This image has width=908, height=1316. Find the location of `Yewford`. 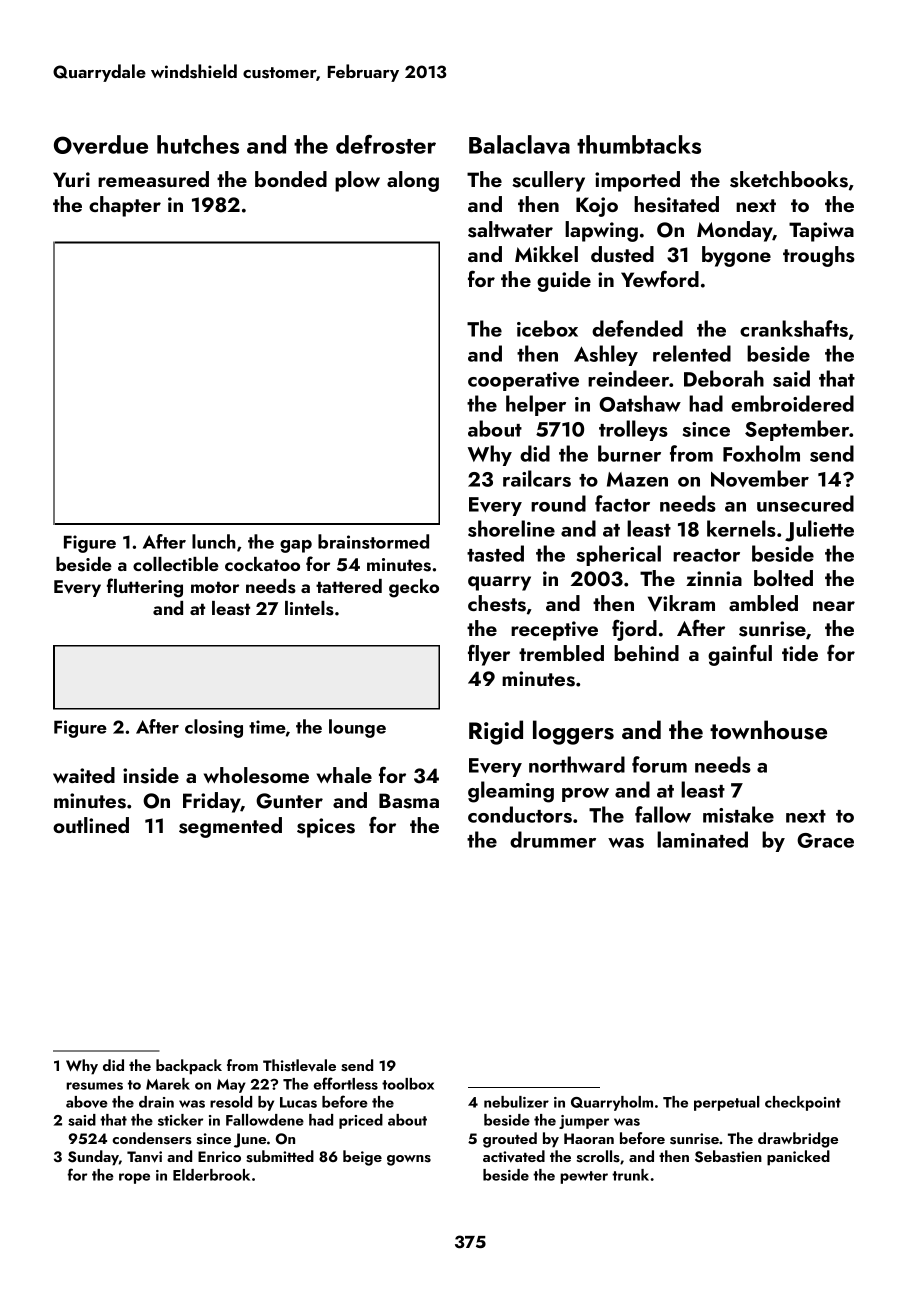

Yewford is located at coordinates (660, 278).
